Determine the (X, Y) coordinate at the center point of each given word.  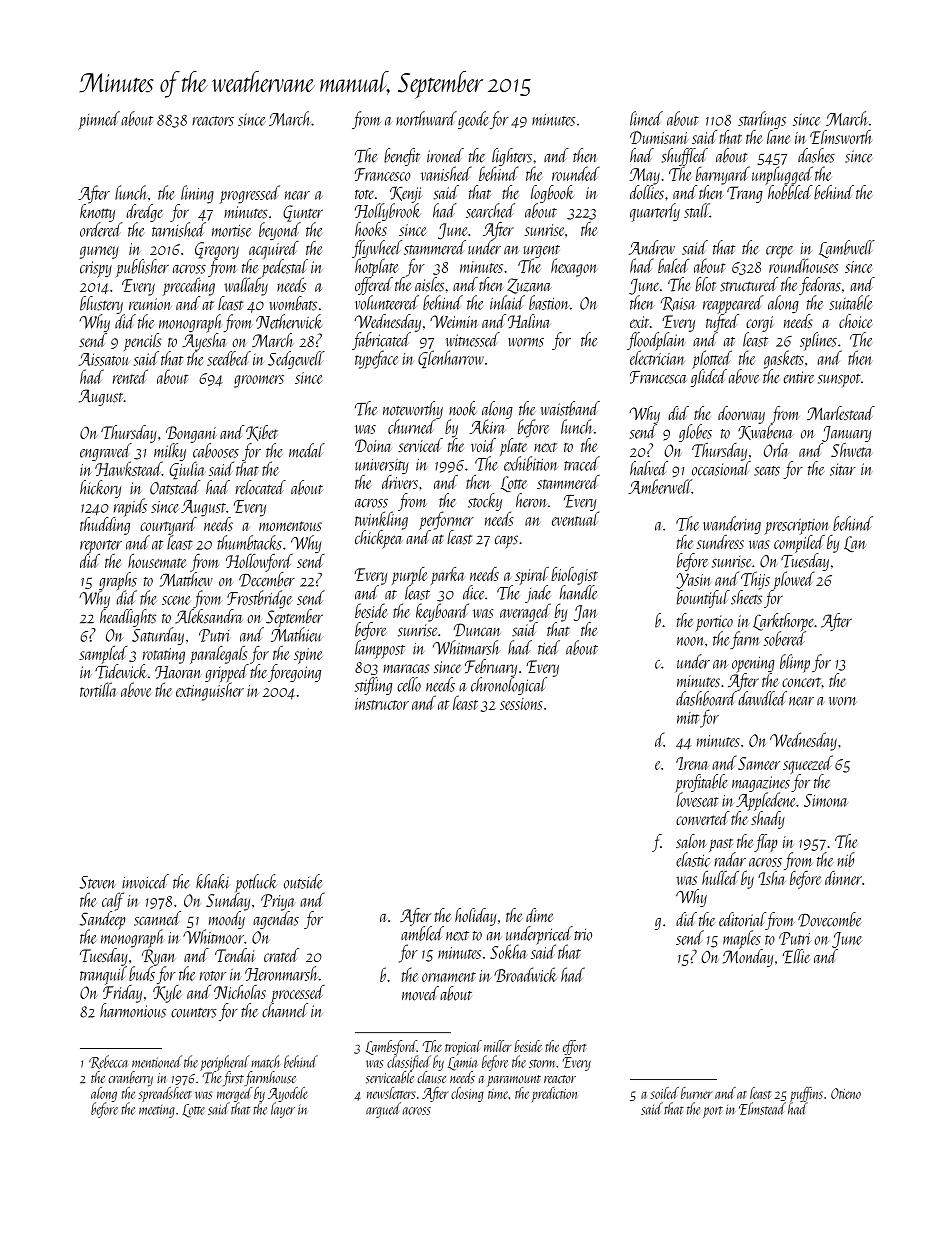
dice (474, 592)
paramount (514, 1081)
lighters (512, 157)
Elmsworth (841, 137)
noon (690, 641)
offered (374, 286)
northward (426, 118)
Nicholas (240, 992)
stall (697, 210)
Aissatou (103, 359)
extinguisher (210, 692)
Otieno (846, 1093)
